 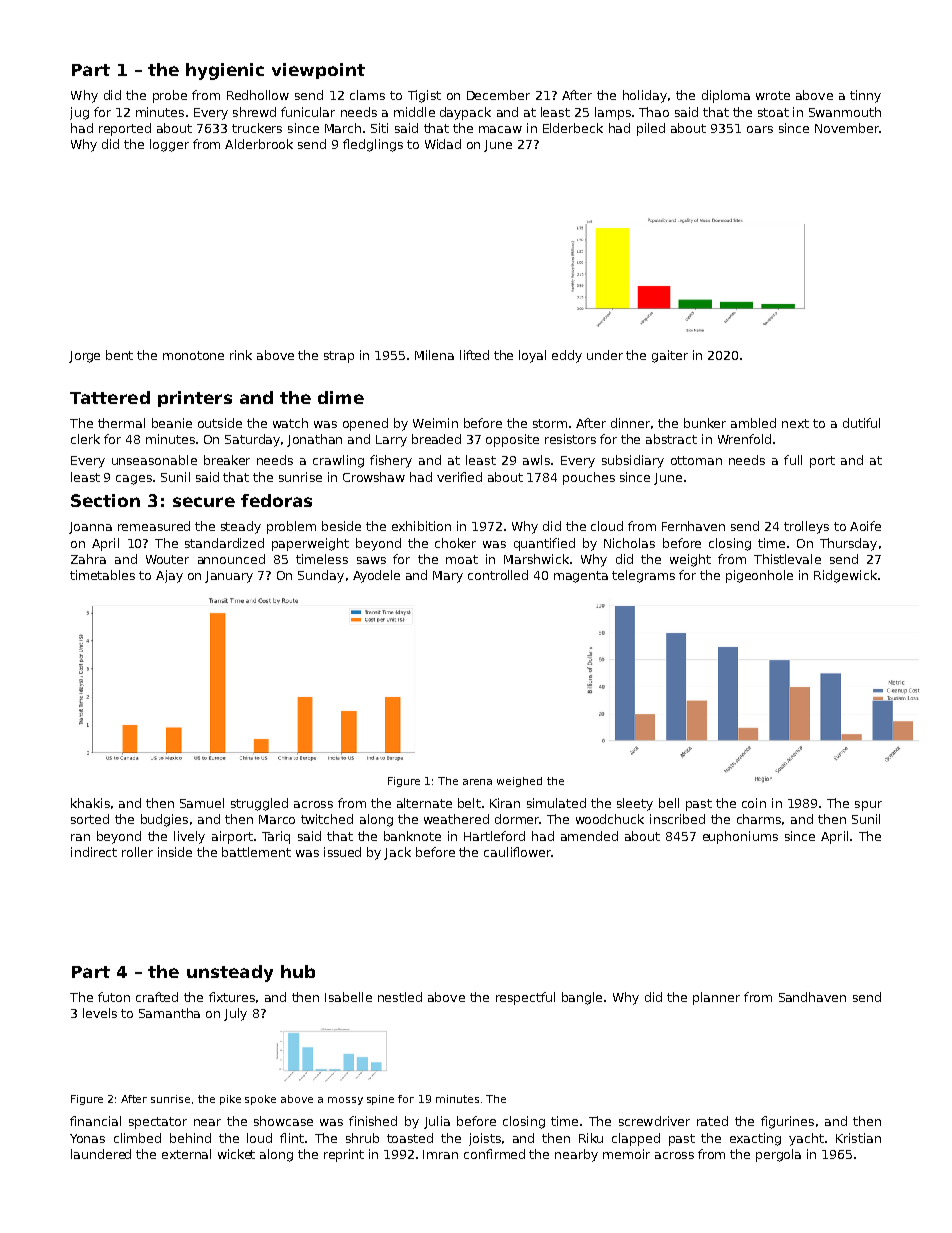 What do you see at coordinates (169, 145) in the page?
I see `logger` at bounding box center [169, 145].
